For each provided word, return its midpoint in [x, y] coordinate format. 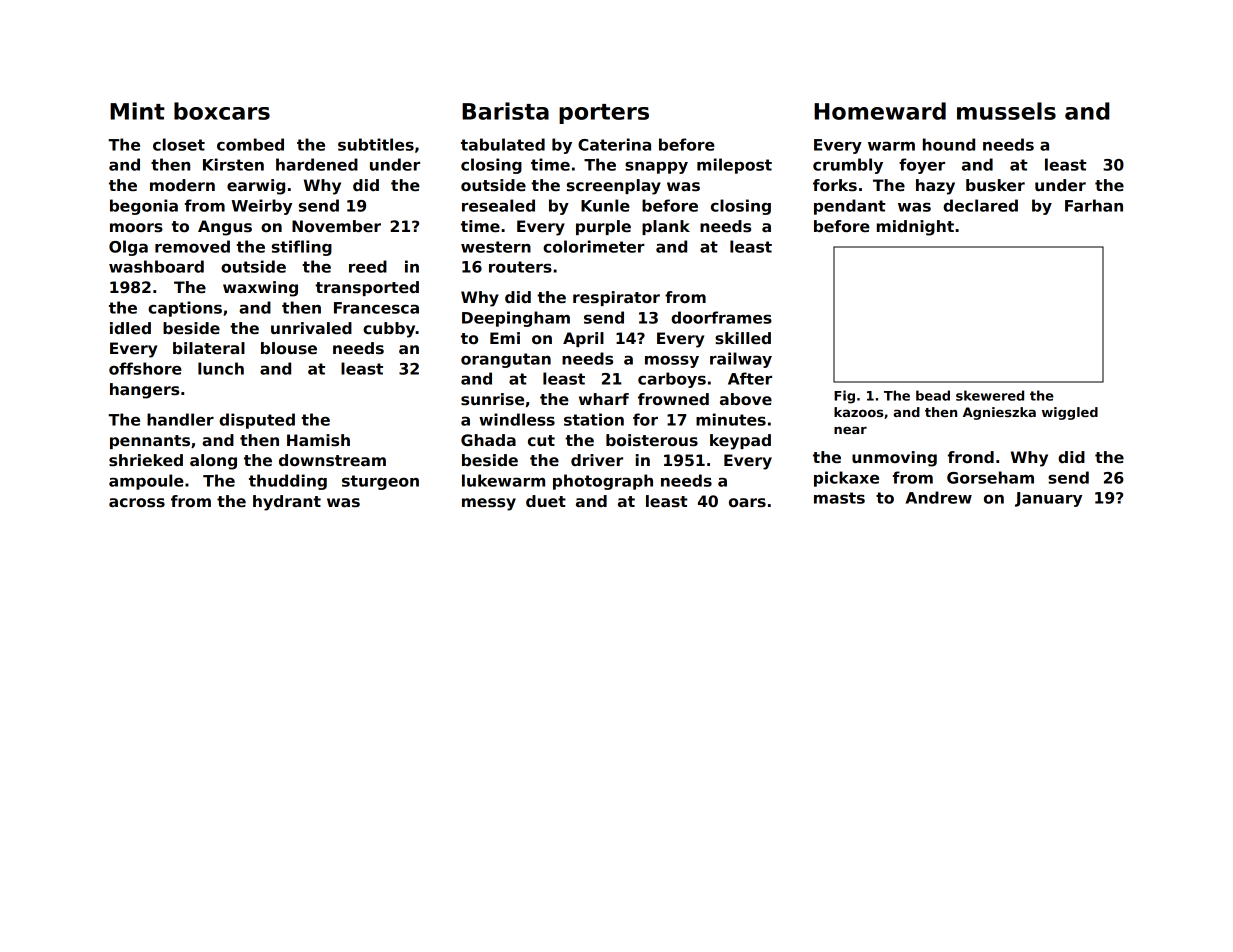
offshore [145, 368]
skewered [990, 395]
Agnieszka [999, 413]
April [583, 339]
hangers [144, 391]
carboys [672, 380]
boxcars [222, 111]
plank [666, 227]
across [137, 503]
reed [368, 266]
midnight [915, 228]
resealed [498, 205]
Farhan [1094, 205]
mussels [1006, 111]
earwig [256, 187]
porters [604, 114]
